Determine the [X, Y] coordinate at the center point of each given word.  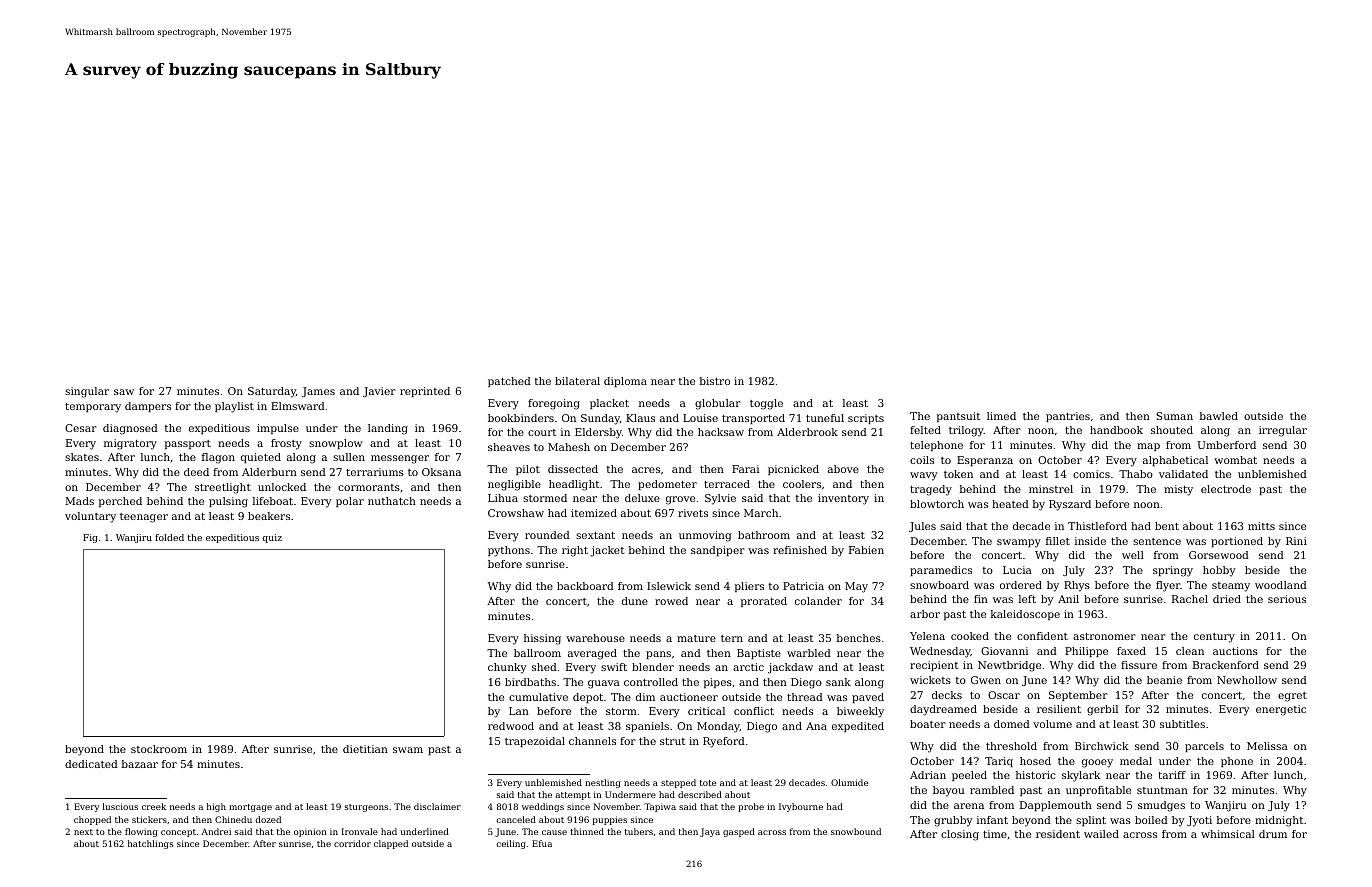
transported [753, 419]
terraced [727, 484]
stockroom [159, 749]
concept [178, 833]
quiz [272, 538]
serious [1287, 599]
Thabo [1136, 474]
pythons [509, 551]
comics [1091, 474]
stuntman [1162, 790]
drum [1273, 834]
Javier [379, 392]
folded [169, 537]
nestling [603, 783]
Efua [542, 843]
